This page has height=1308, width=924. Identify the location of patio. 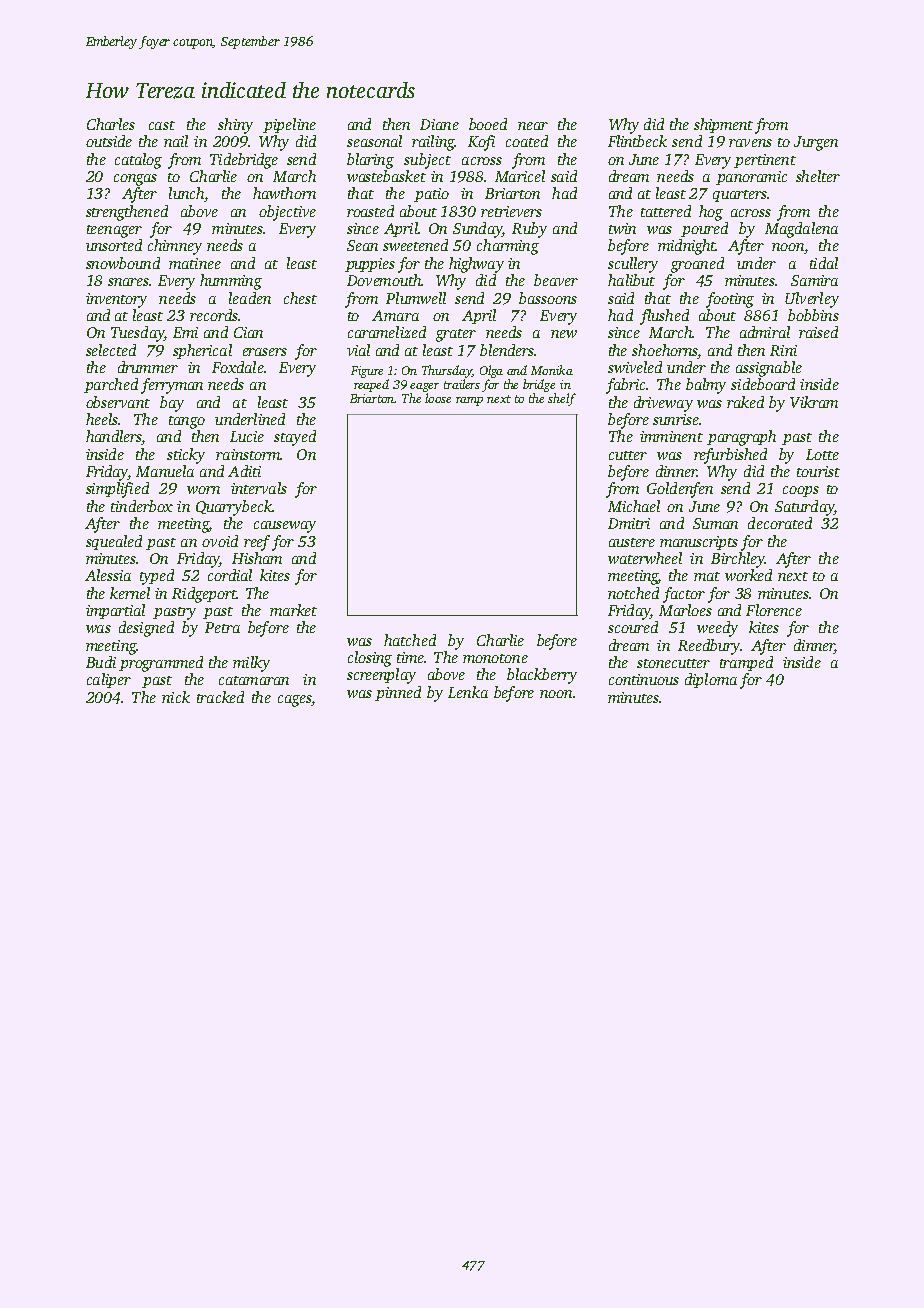
(431, 195).
